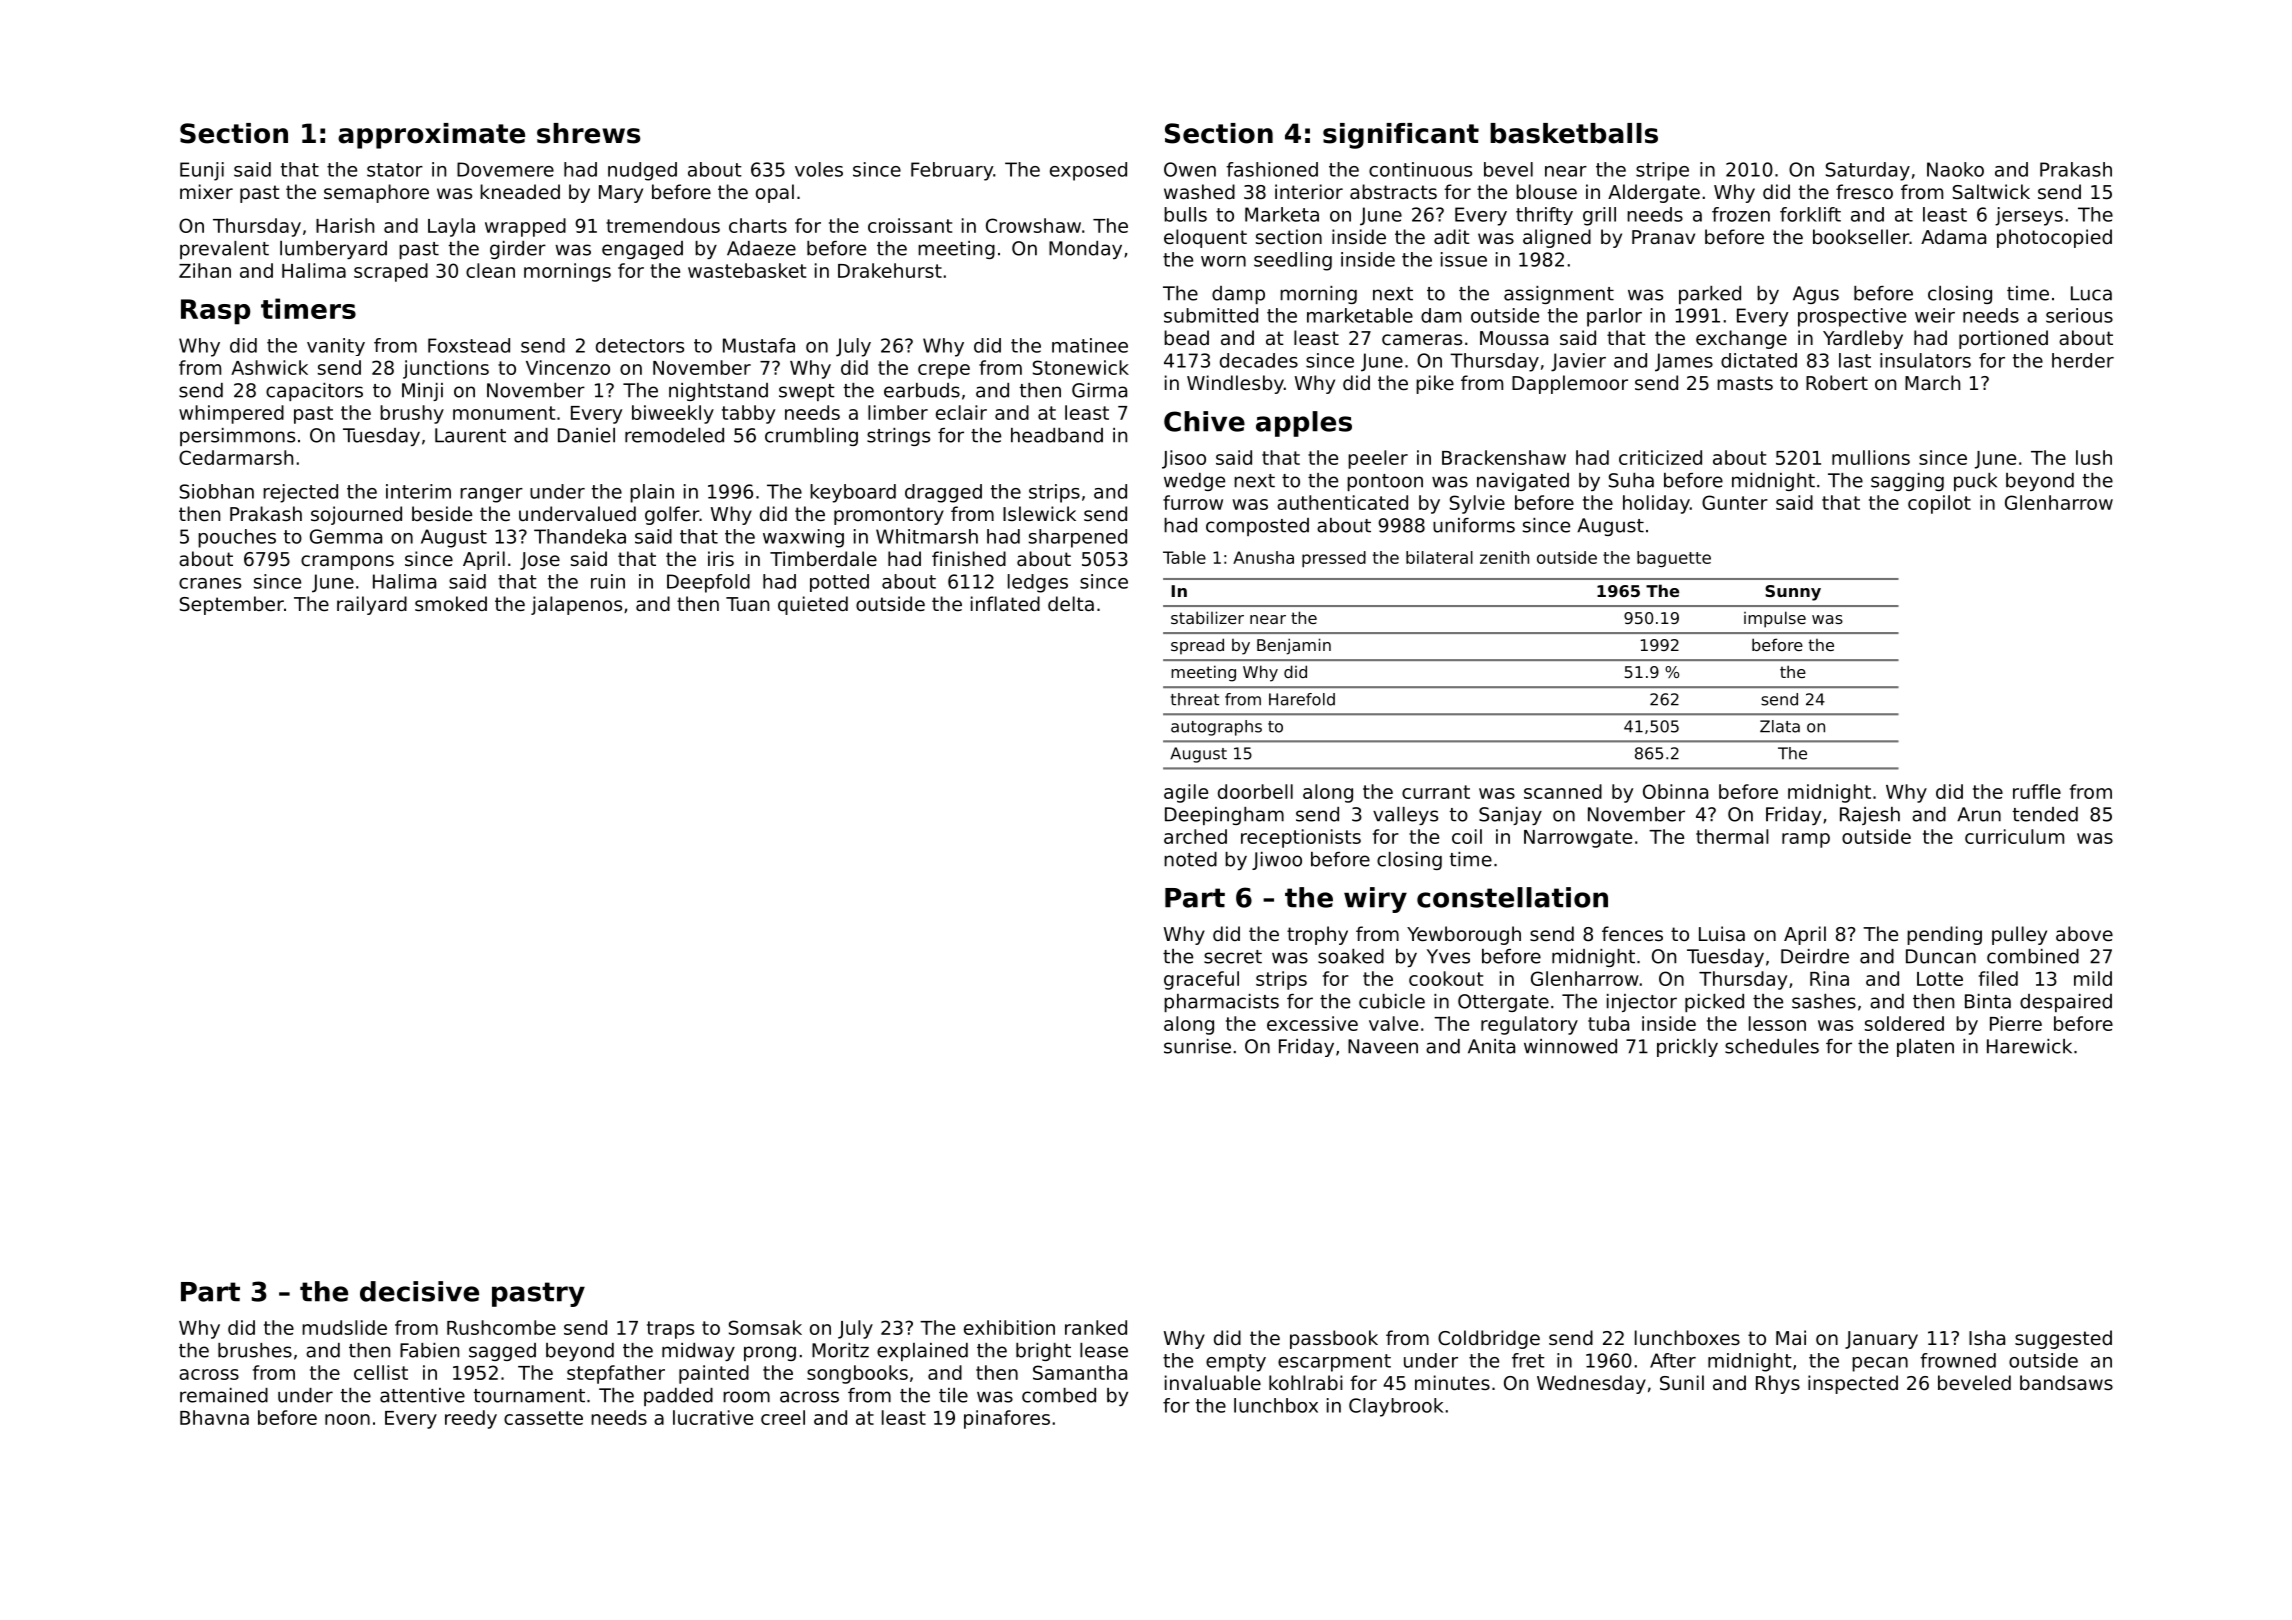 This page has width=2292, height=1620. Describe the element at coordinates (232, 605) in the page. I see `September` at that location.
